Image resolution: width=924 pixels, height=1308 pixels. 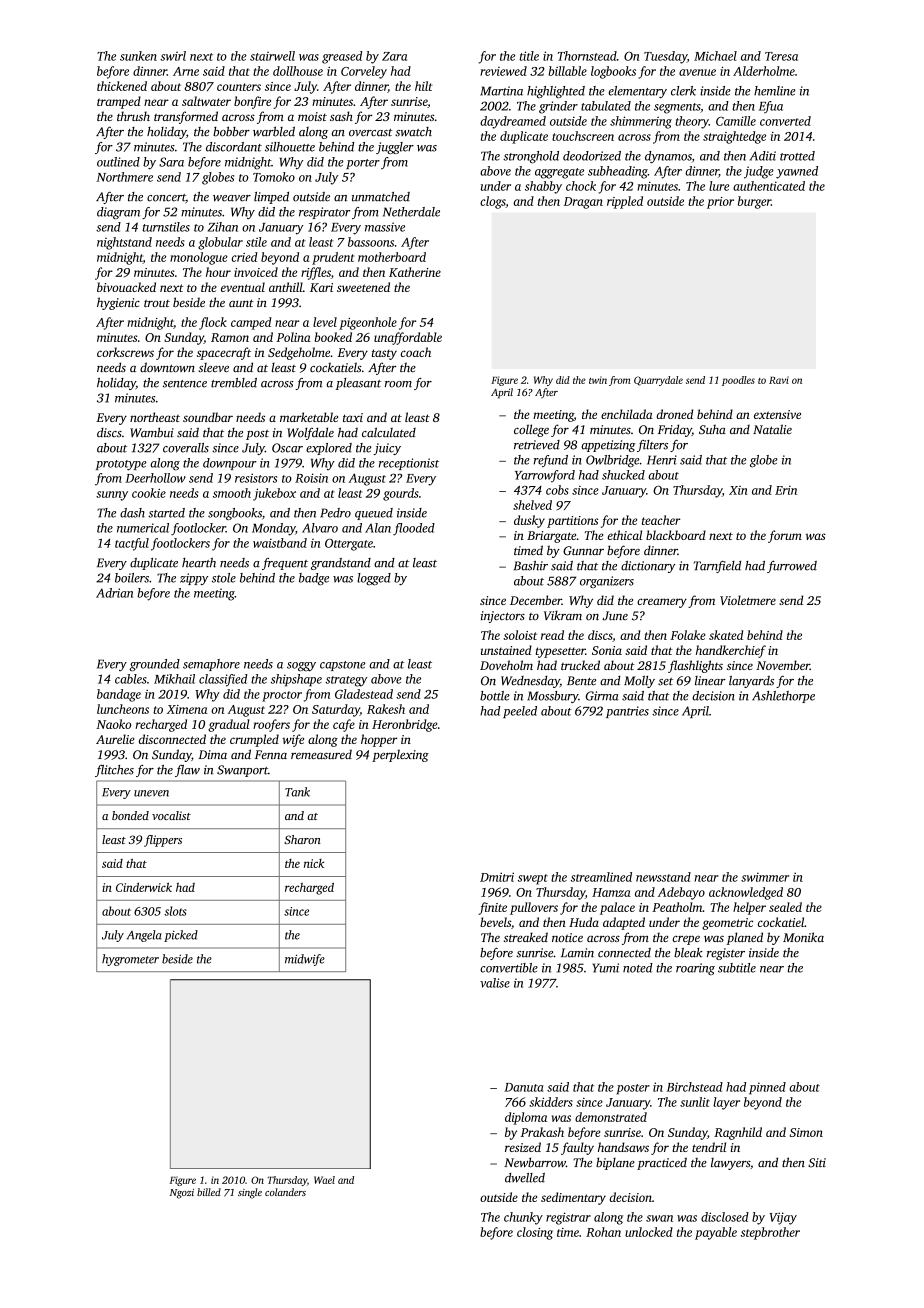 I want to click on injectors, so click(x=503, y=617).
